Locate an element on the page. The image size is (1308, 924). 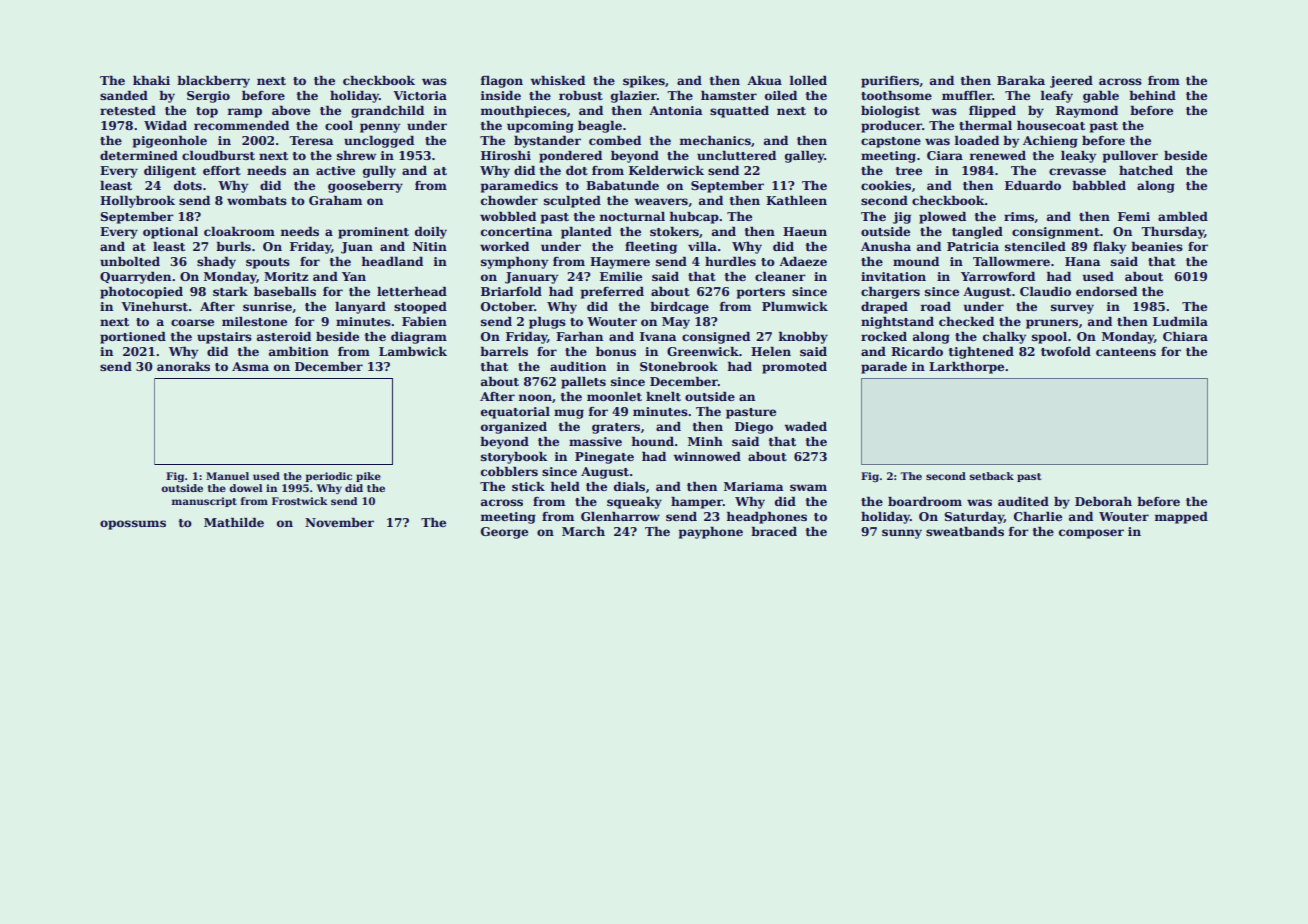
pruners is located at coordinates (1052, 324).
